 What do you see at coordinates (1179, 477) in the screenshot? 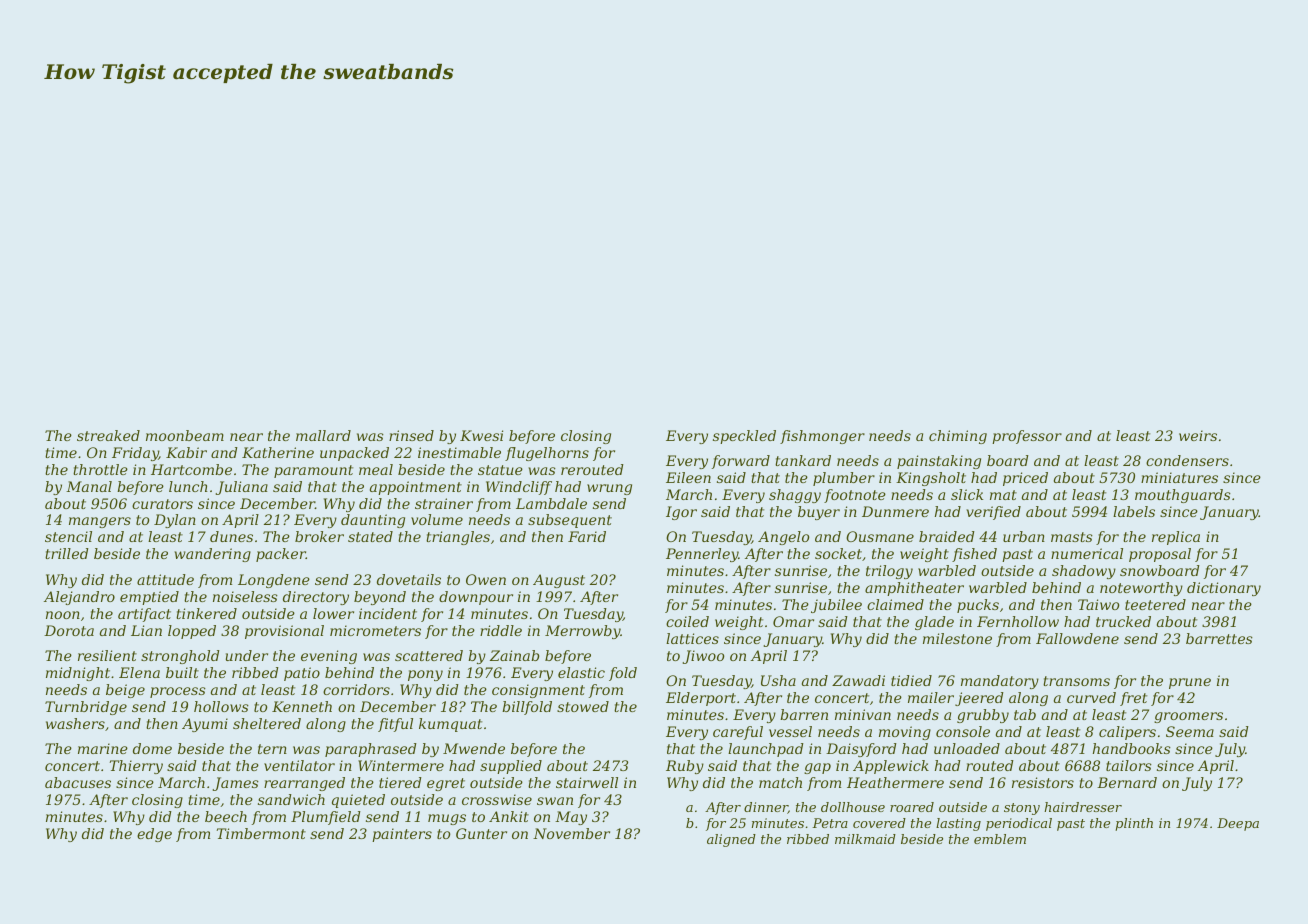
I see `miniatures` at bounding box center [1179, 477].
